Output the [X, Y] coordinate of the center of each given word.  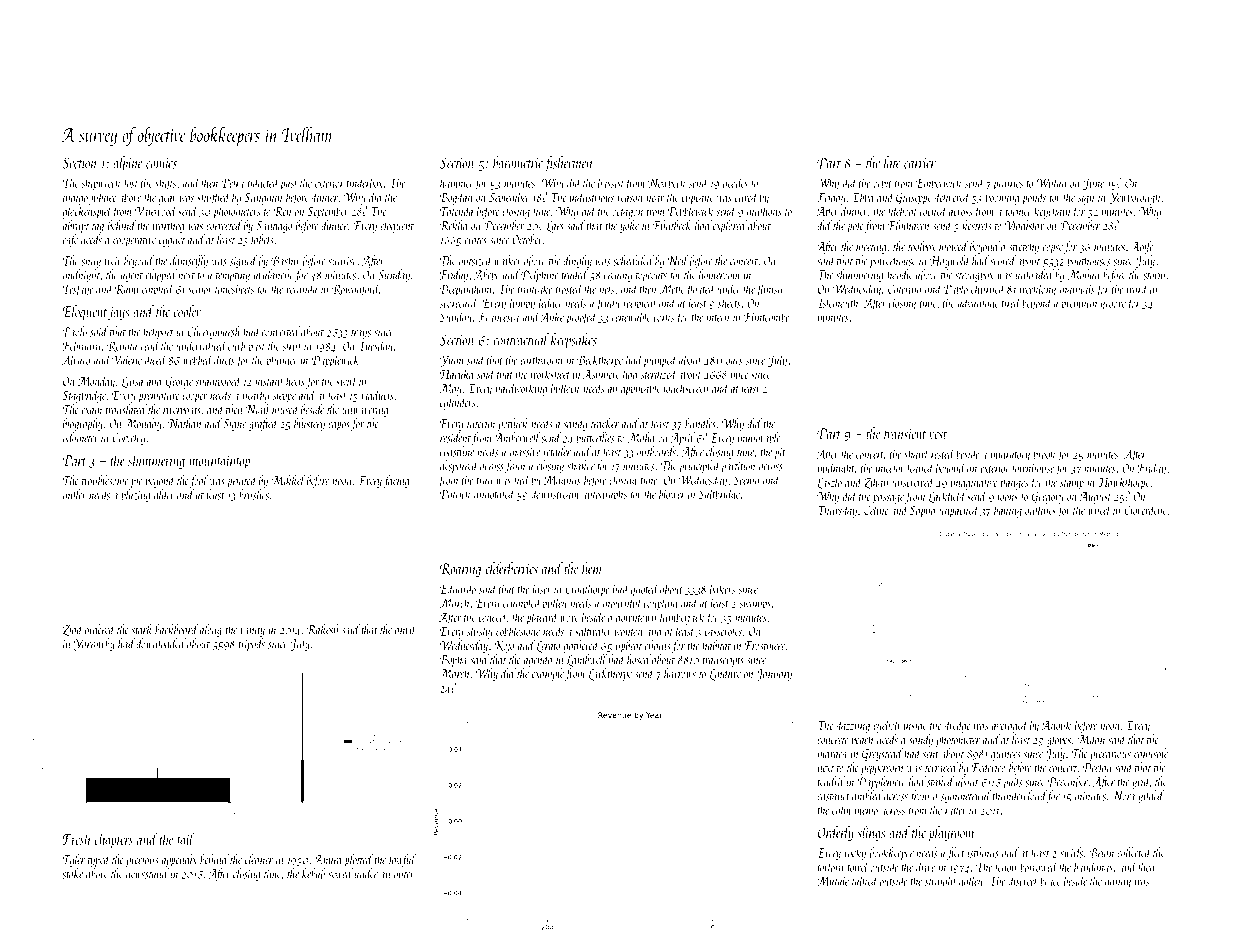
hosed [639, 659]
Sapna [922, 512]
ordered [100, 629]
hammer [457, 182]
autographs [604, 495]
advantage [978, 304]
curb [236, 345]
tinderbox [365, 182]
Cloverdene [1145, 510]
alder [164, 494]
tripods [251, 644]
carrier [920, 163]
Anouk [1057, 725]
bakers [722, 588]
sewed [340, 873]
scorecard [459, 302]
